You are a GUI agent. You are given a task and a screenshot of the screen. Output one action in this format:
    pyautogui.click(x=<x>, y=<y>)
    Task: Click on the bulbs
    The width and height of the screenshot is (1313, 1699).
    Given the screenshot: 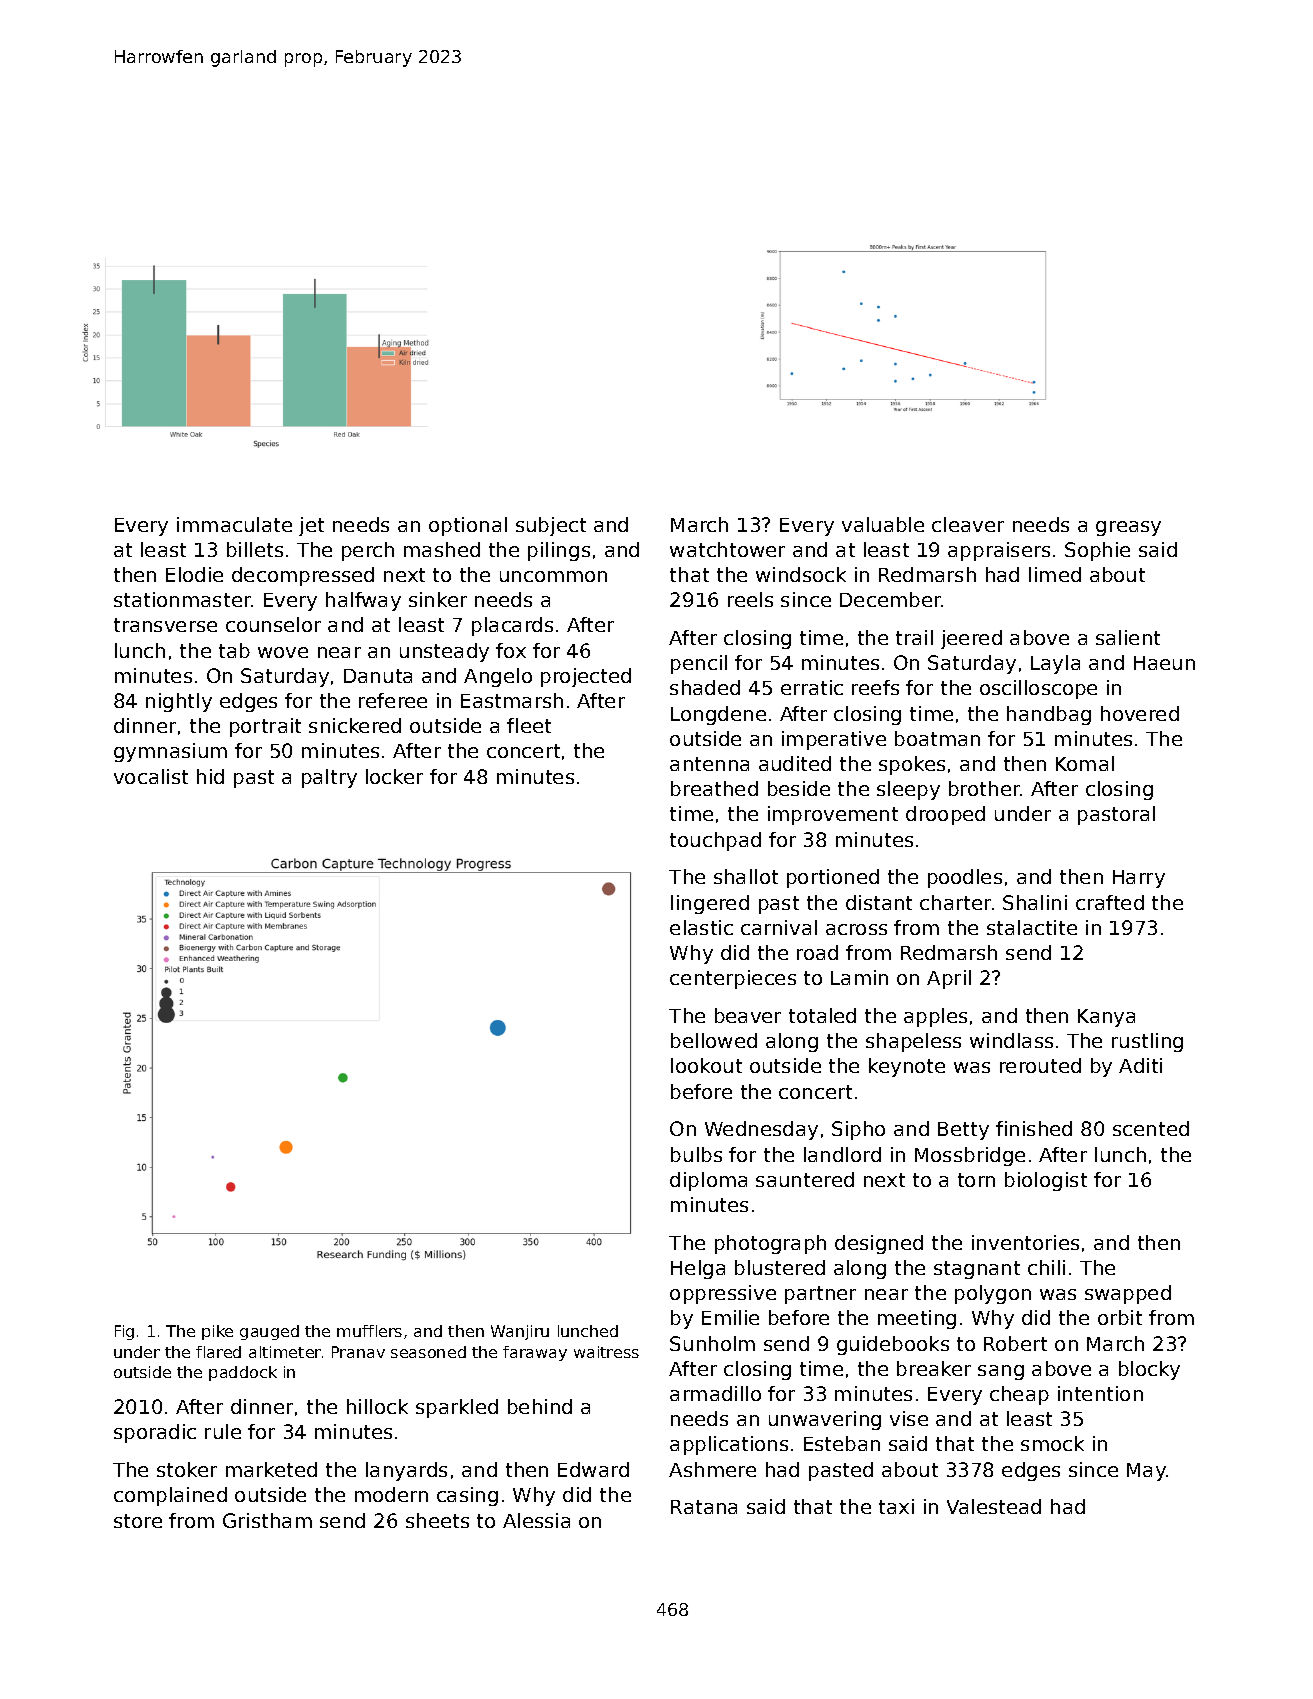 What is the action you would take?
    pyautogui.click(x=696, y=1154)
